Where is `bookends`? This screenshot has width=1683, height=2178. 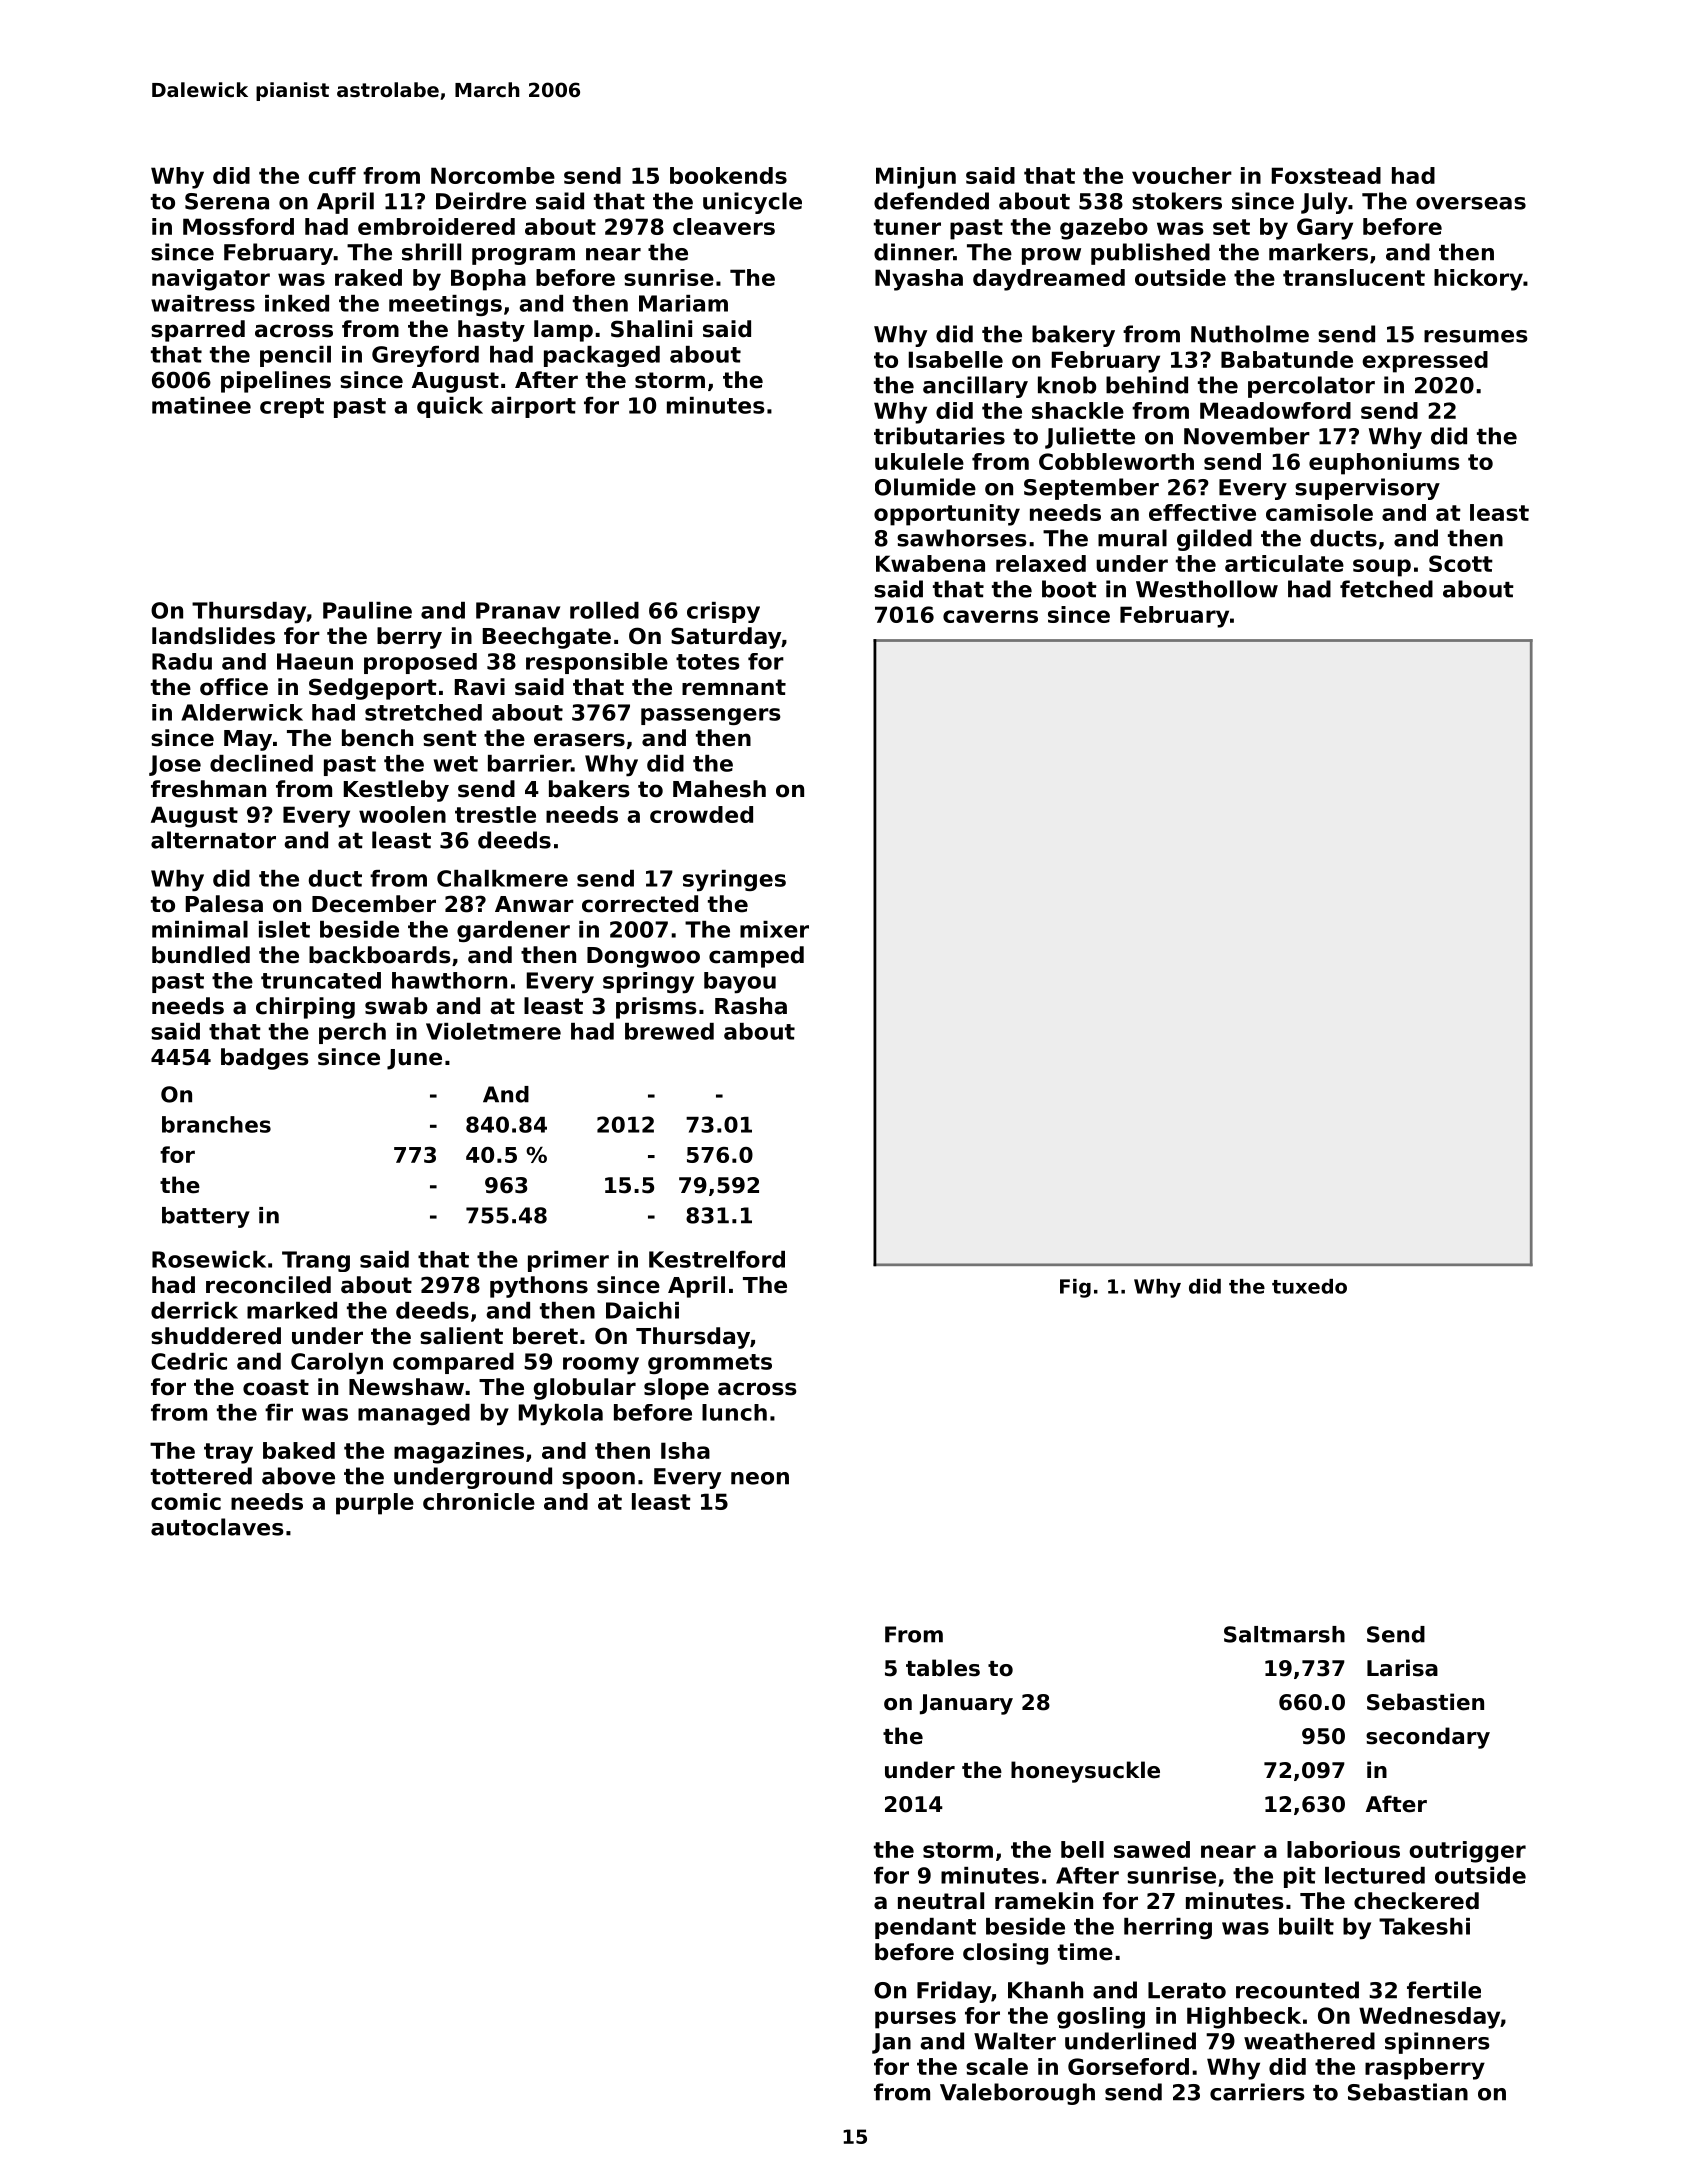 bookends is located at coordinates (728, 175).
